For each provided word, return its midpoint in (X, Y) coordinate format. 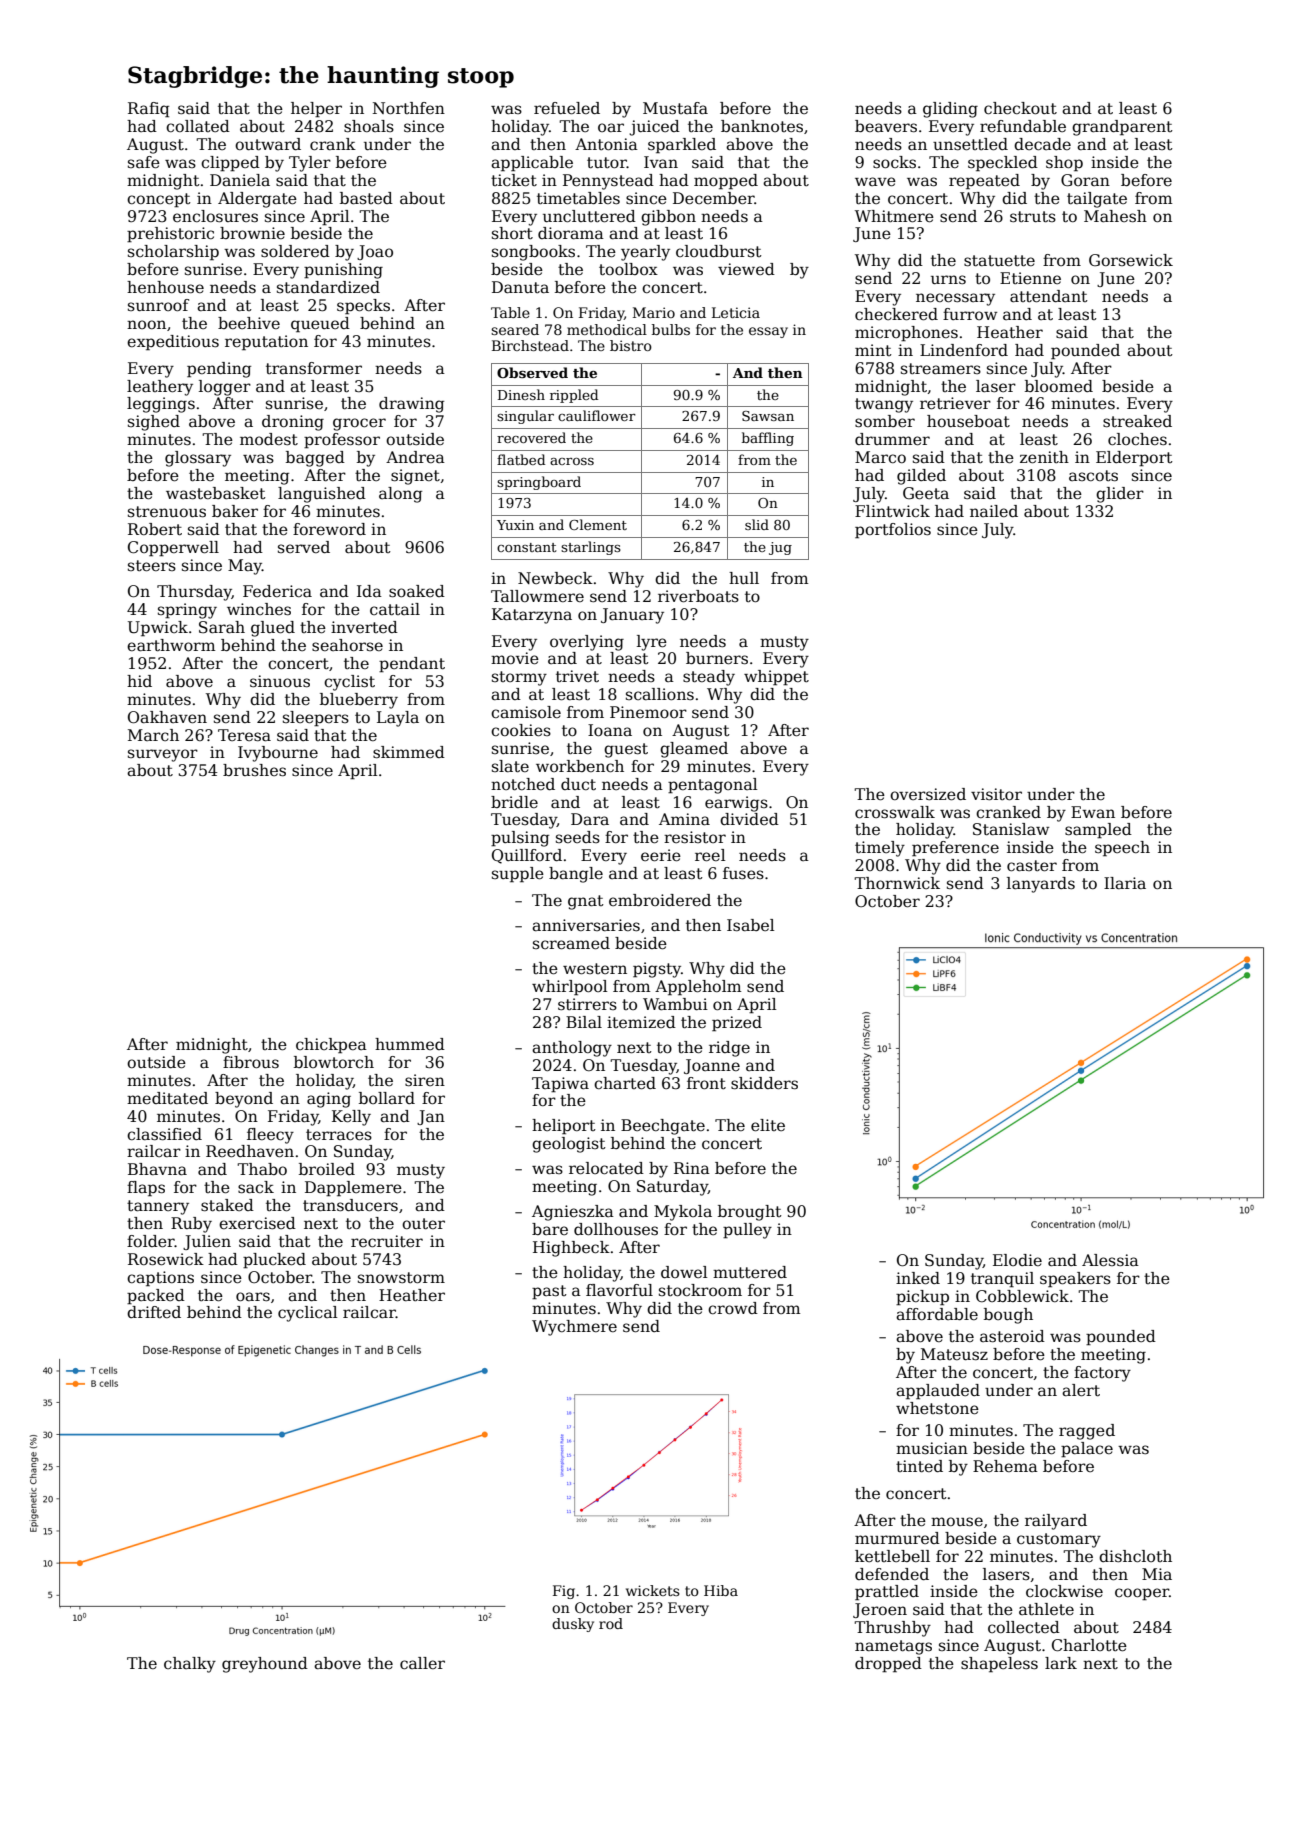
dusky (573, 1625)
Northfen (409, 108)
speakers (1075, 1280)
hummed (410, 1044)
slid (757, 524)
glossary (198, 459)
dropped (888, 1665)
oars (253, 1297)
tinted (919, 1466)
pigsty (657, 970)
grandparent (1122, 128)
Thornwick (897, 883)
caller (422, 1663)
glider (1120, 495)
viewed (746, 269)
